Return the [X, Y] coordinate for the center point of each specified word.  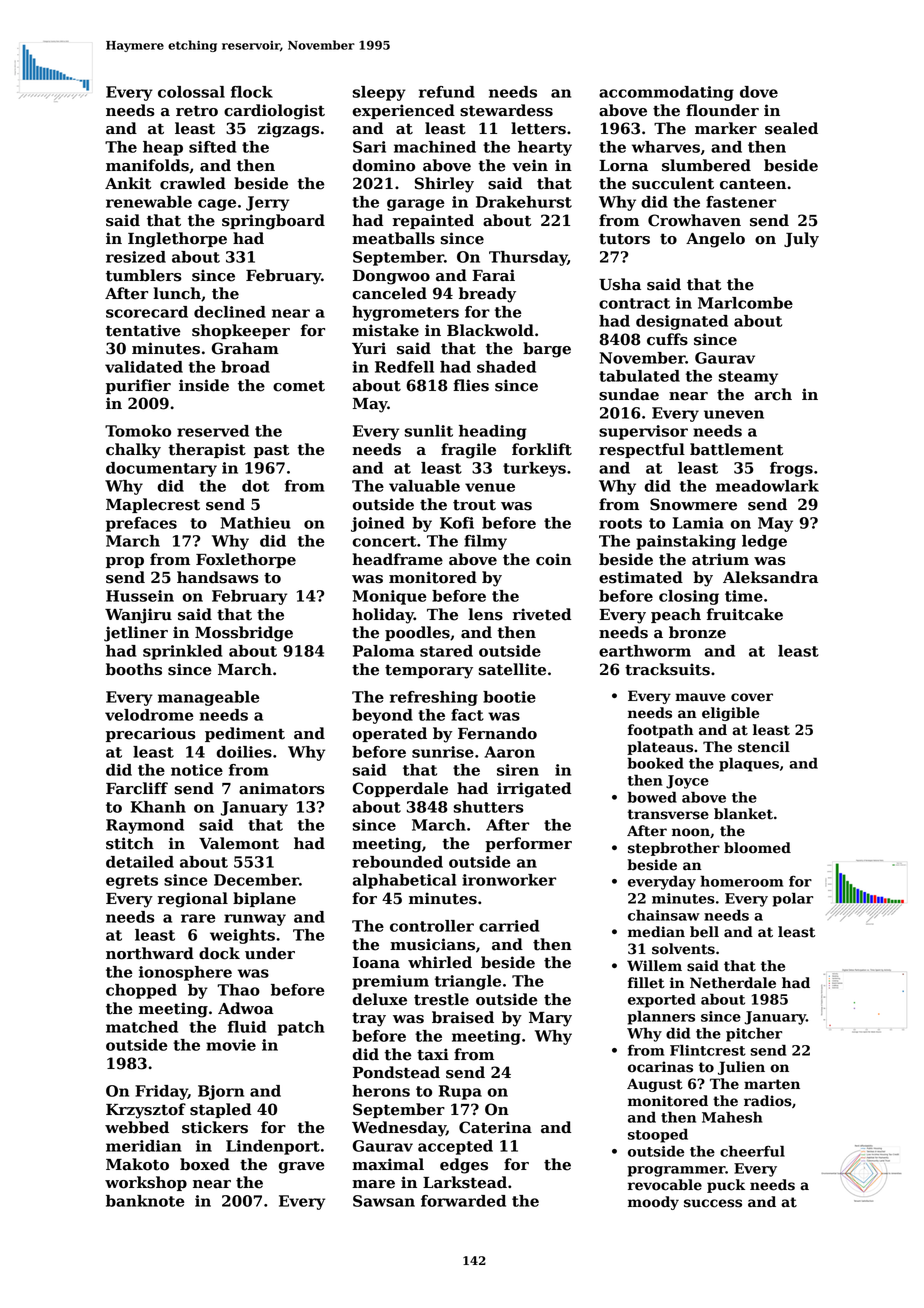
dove [759, 92]
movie [231, 1045]
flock [252, 92]
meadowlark [767, 486]
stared [446, 651]
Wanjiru [138, 616]
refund [447, 92]
